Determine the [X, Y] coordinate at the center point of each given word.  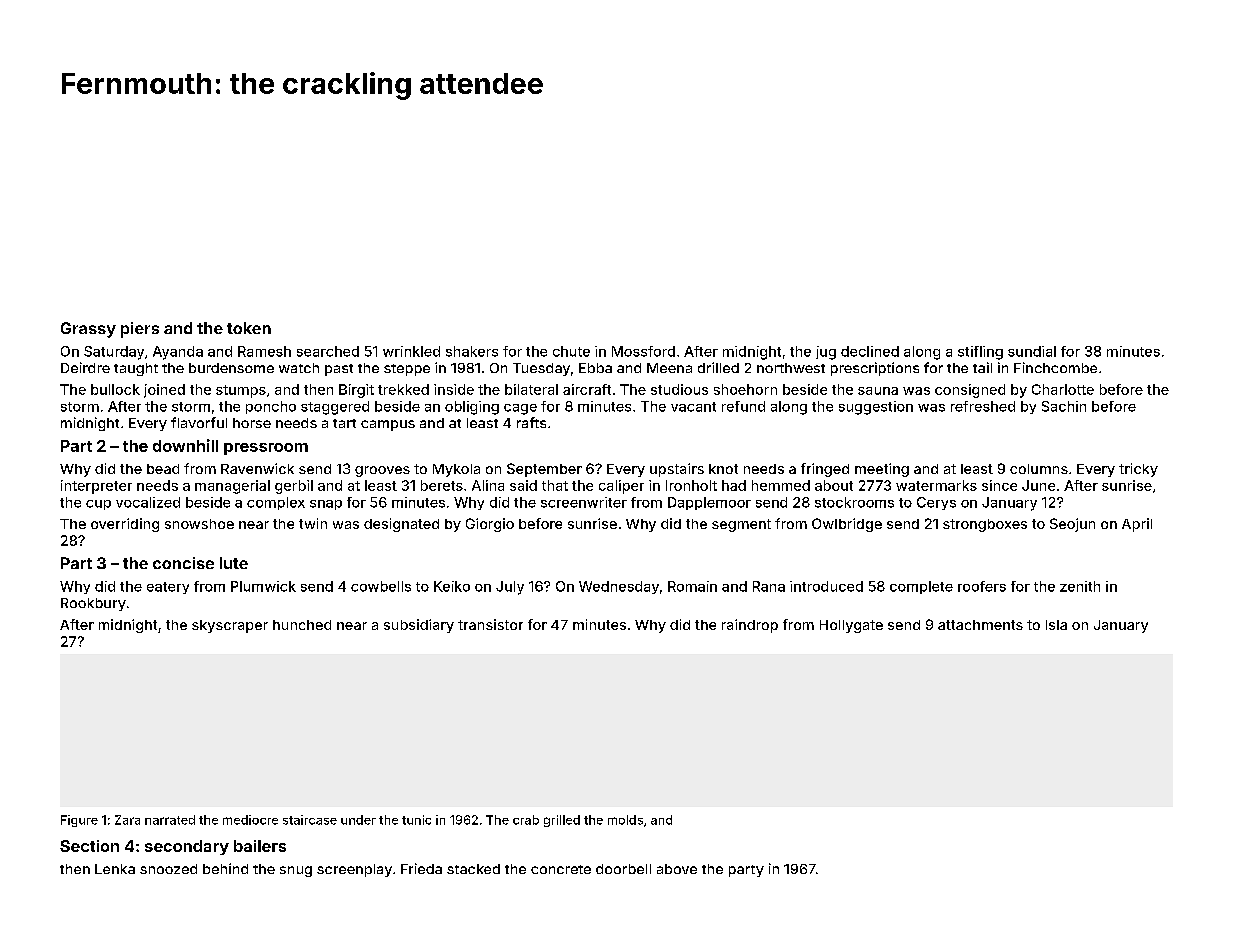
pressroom [266, 449]
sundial [1032, 351]
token [249, 328]
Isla [1056, 625]
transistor [490, 624]
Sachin [1064, 406]
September [544, 470]
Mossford [643, 351]
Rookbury [93, 604]
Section [89, 846]
